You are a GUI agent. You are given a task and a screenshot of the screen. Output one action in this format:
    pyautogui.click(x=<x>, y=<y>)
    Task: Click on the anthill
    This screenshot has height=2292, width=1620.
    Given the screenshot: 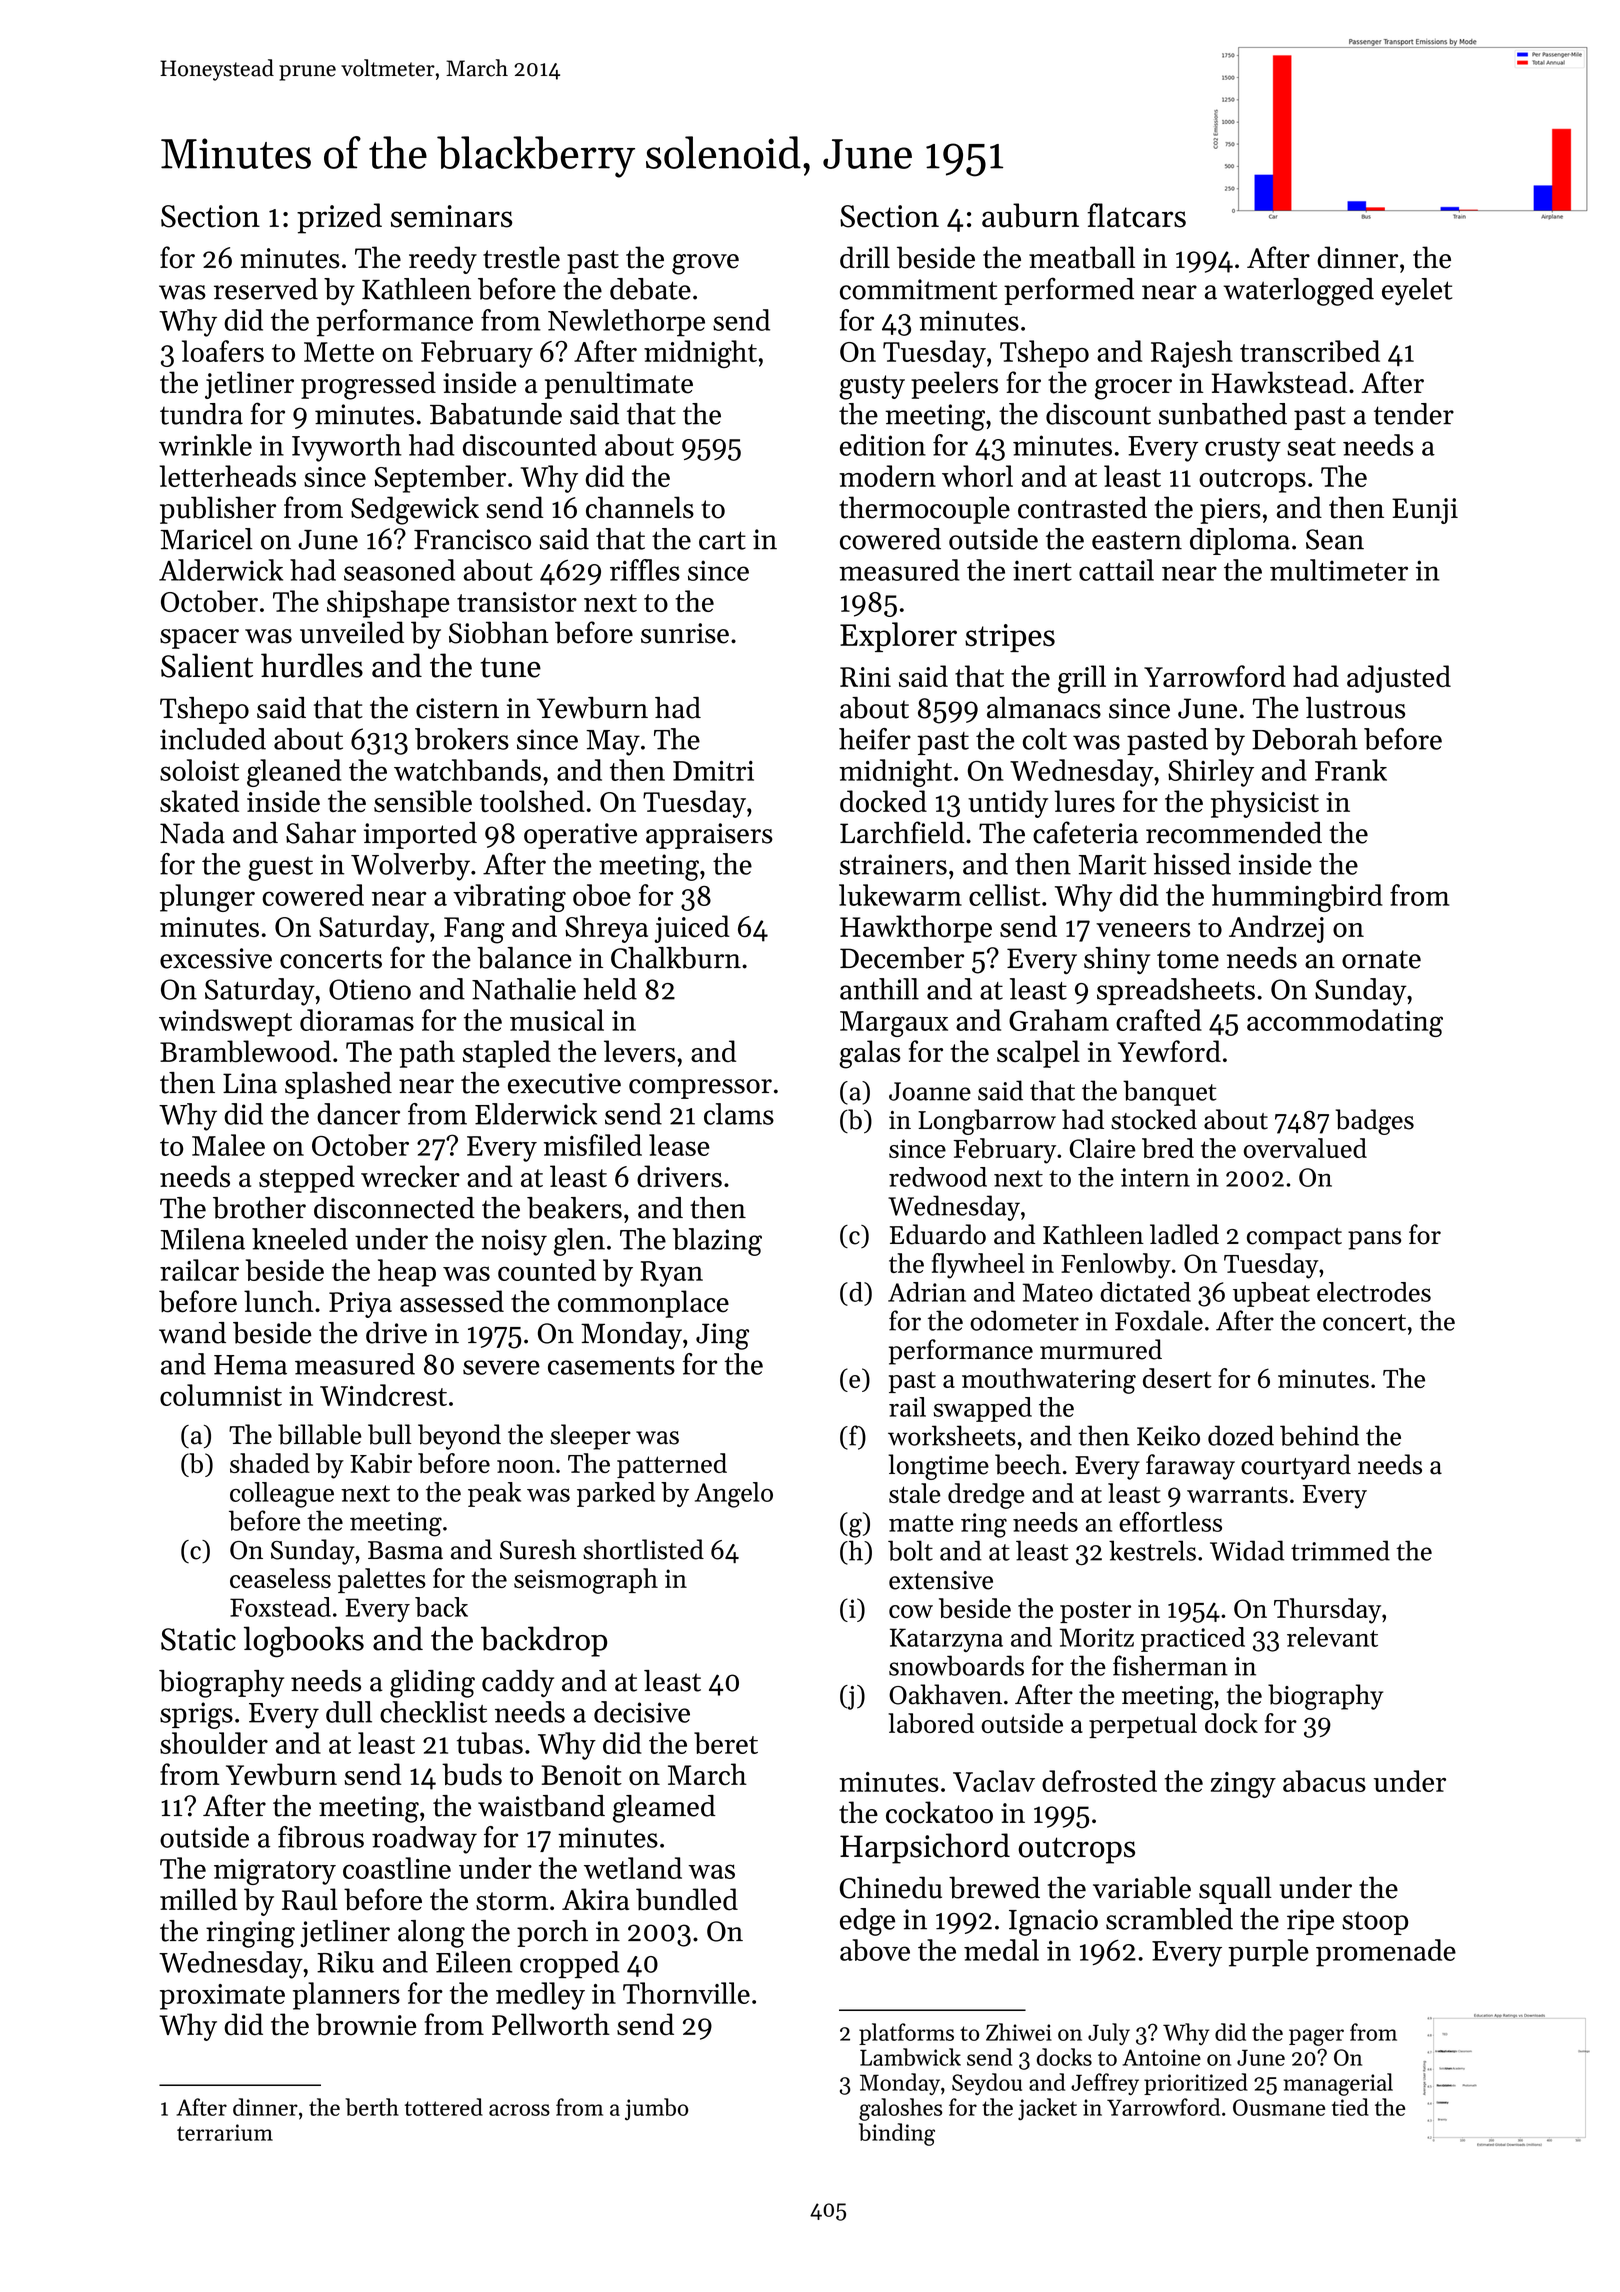 What is the action you would take?
    pyautogui.click(x=879, y=989)
